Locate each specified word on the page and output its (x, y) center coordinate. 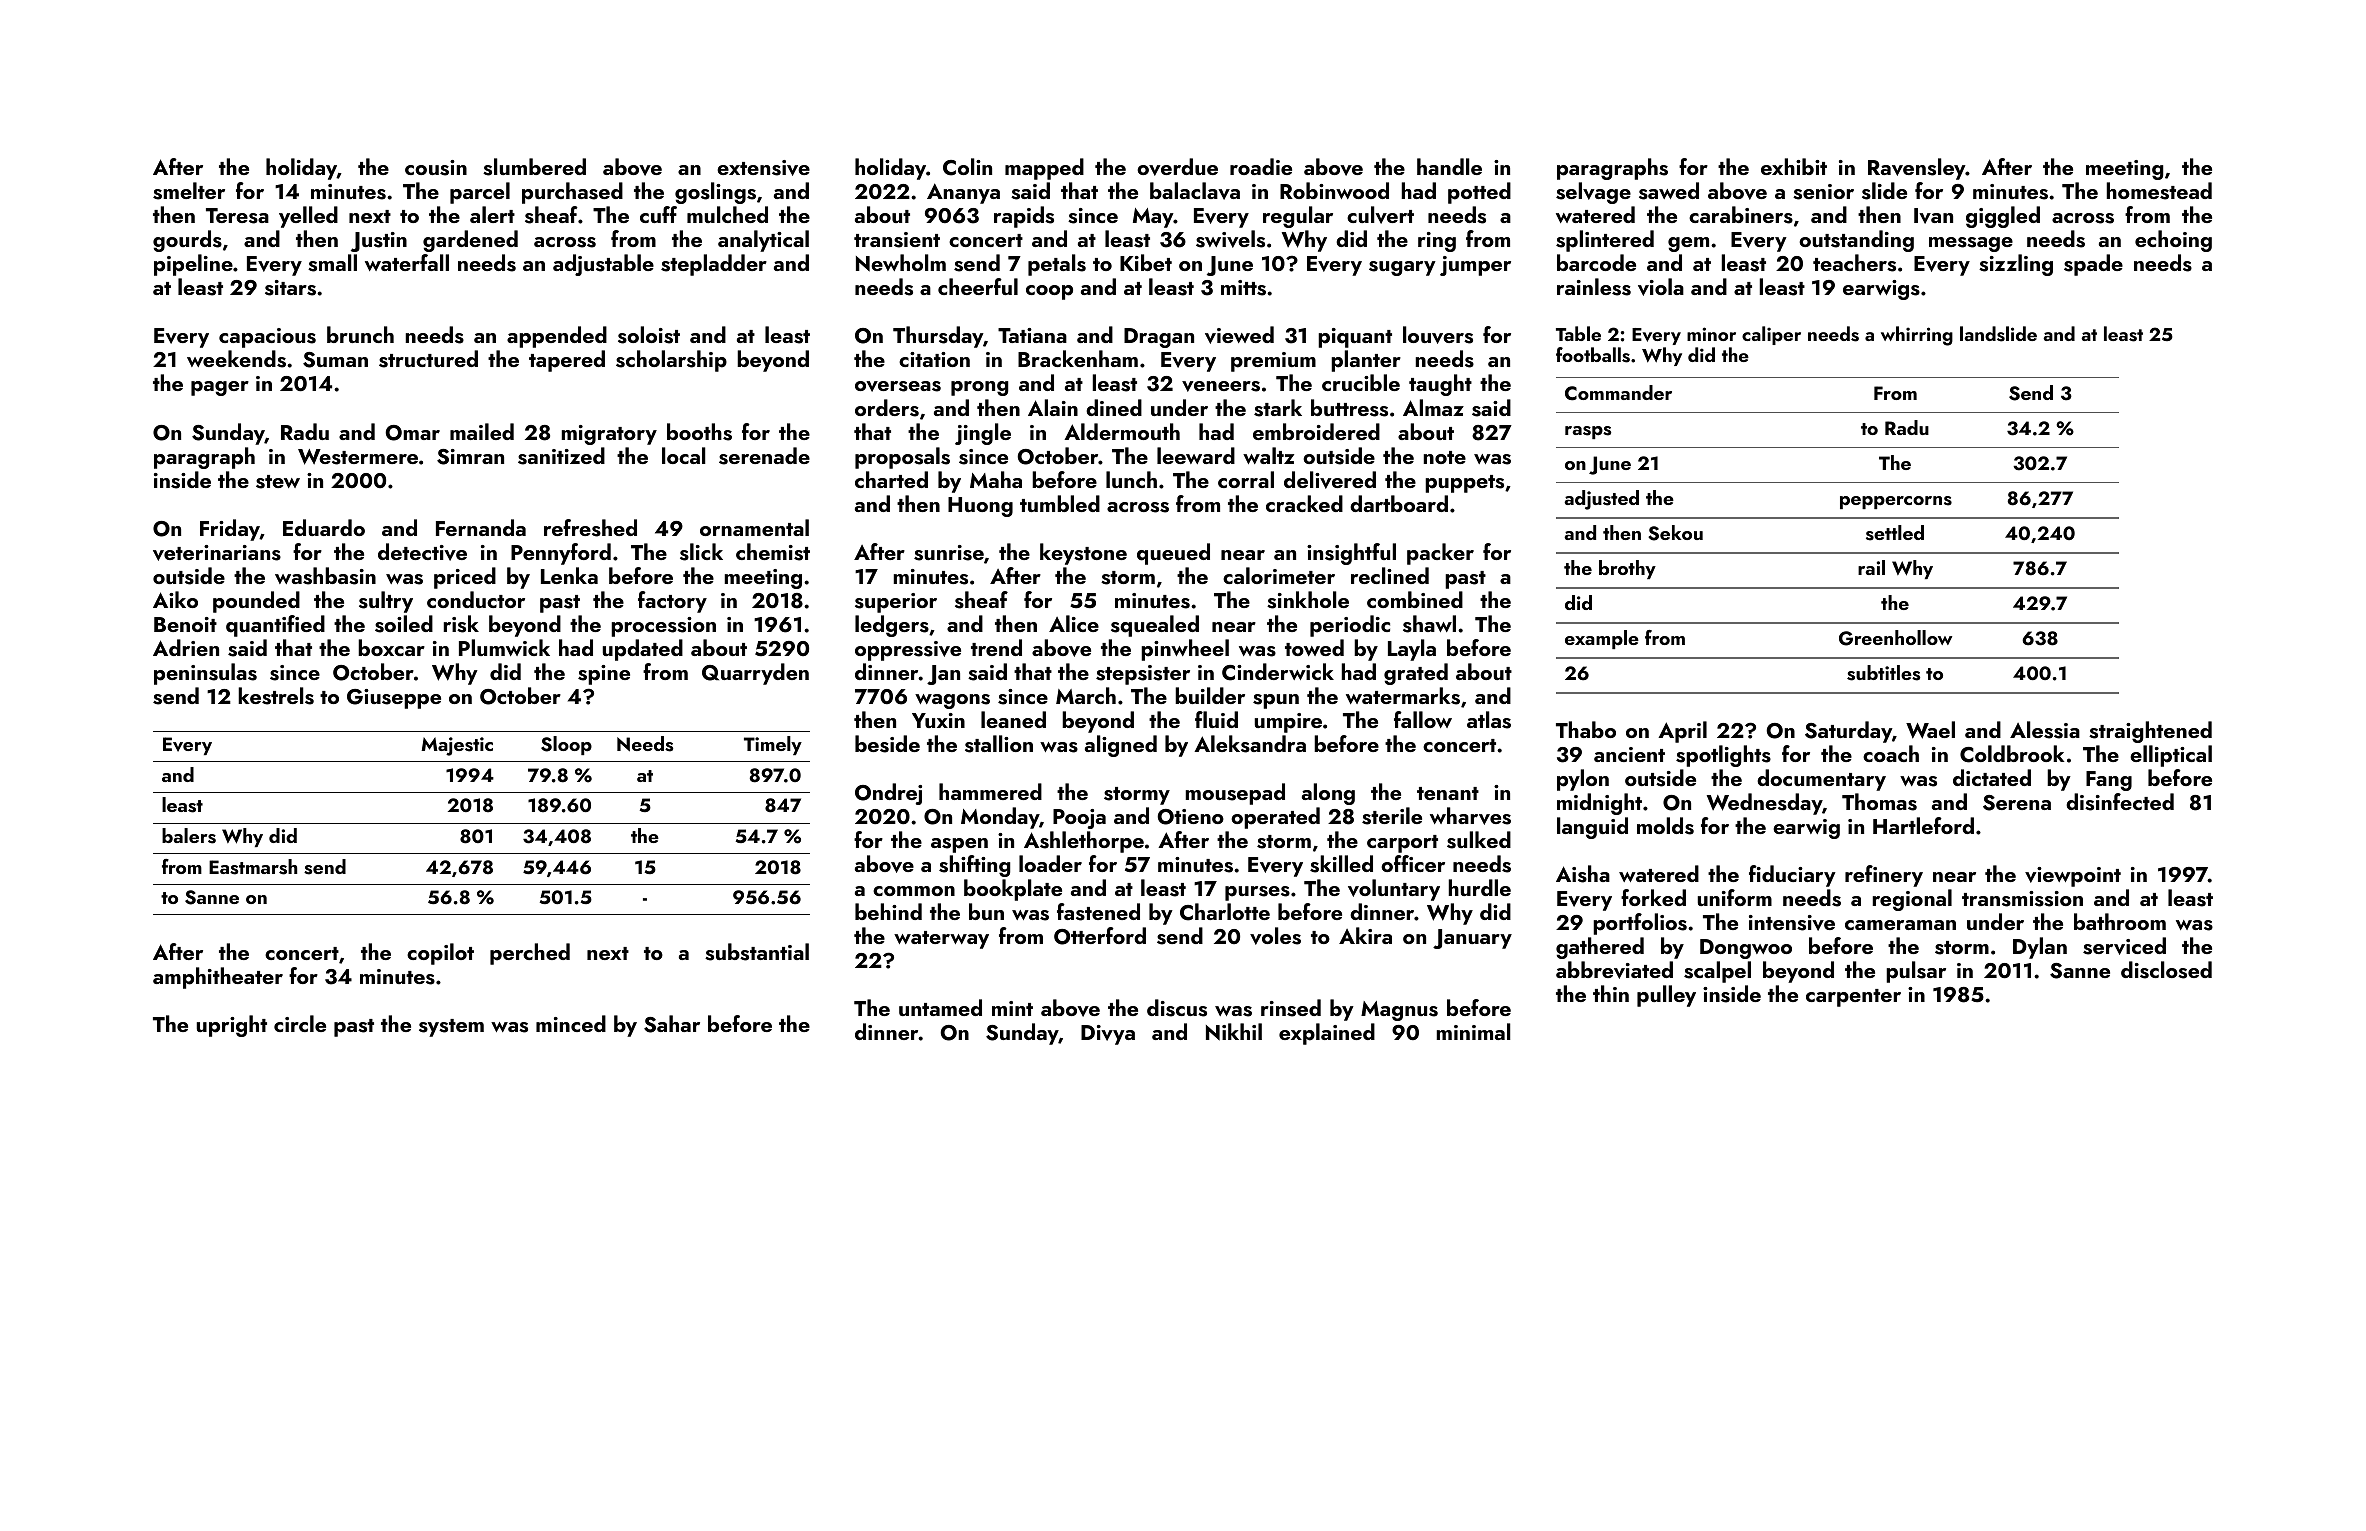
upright (231, 1026)
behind (888, 911)
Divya (1108, 1035)
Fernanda (481, 527)
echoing (2173, 241)
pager (220, 388)
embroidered (1316, 431)
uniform (1734, 897)
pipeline (193, 265)
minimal (1473, 1031)
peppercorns (1896, 502)
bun (986, 911)
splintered (1605, 241)
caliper (1771, 335)
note (1444, 457)
